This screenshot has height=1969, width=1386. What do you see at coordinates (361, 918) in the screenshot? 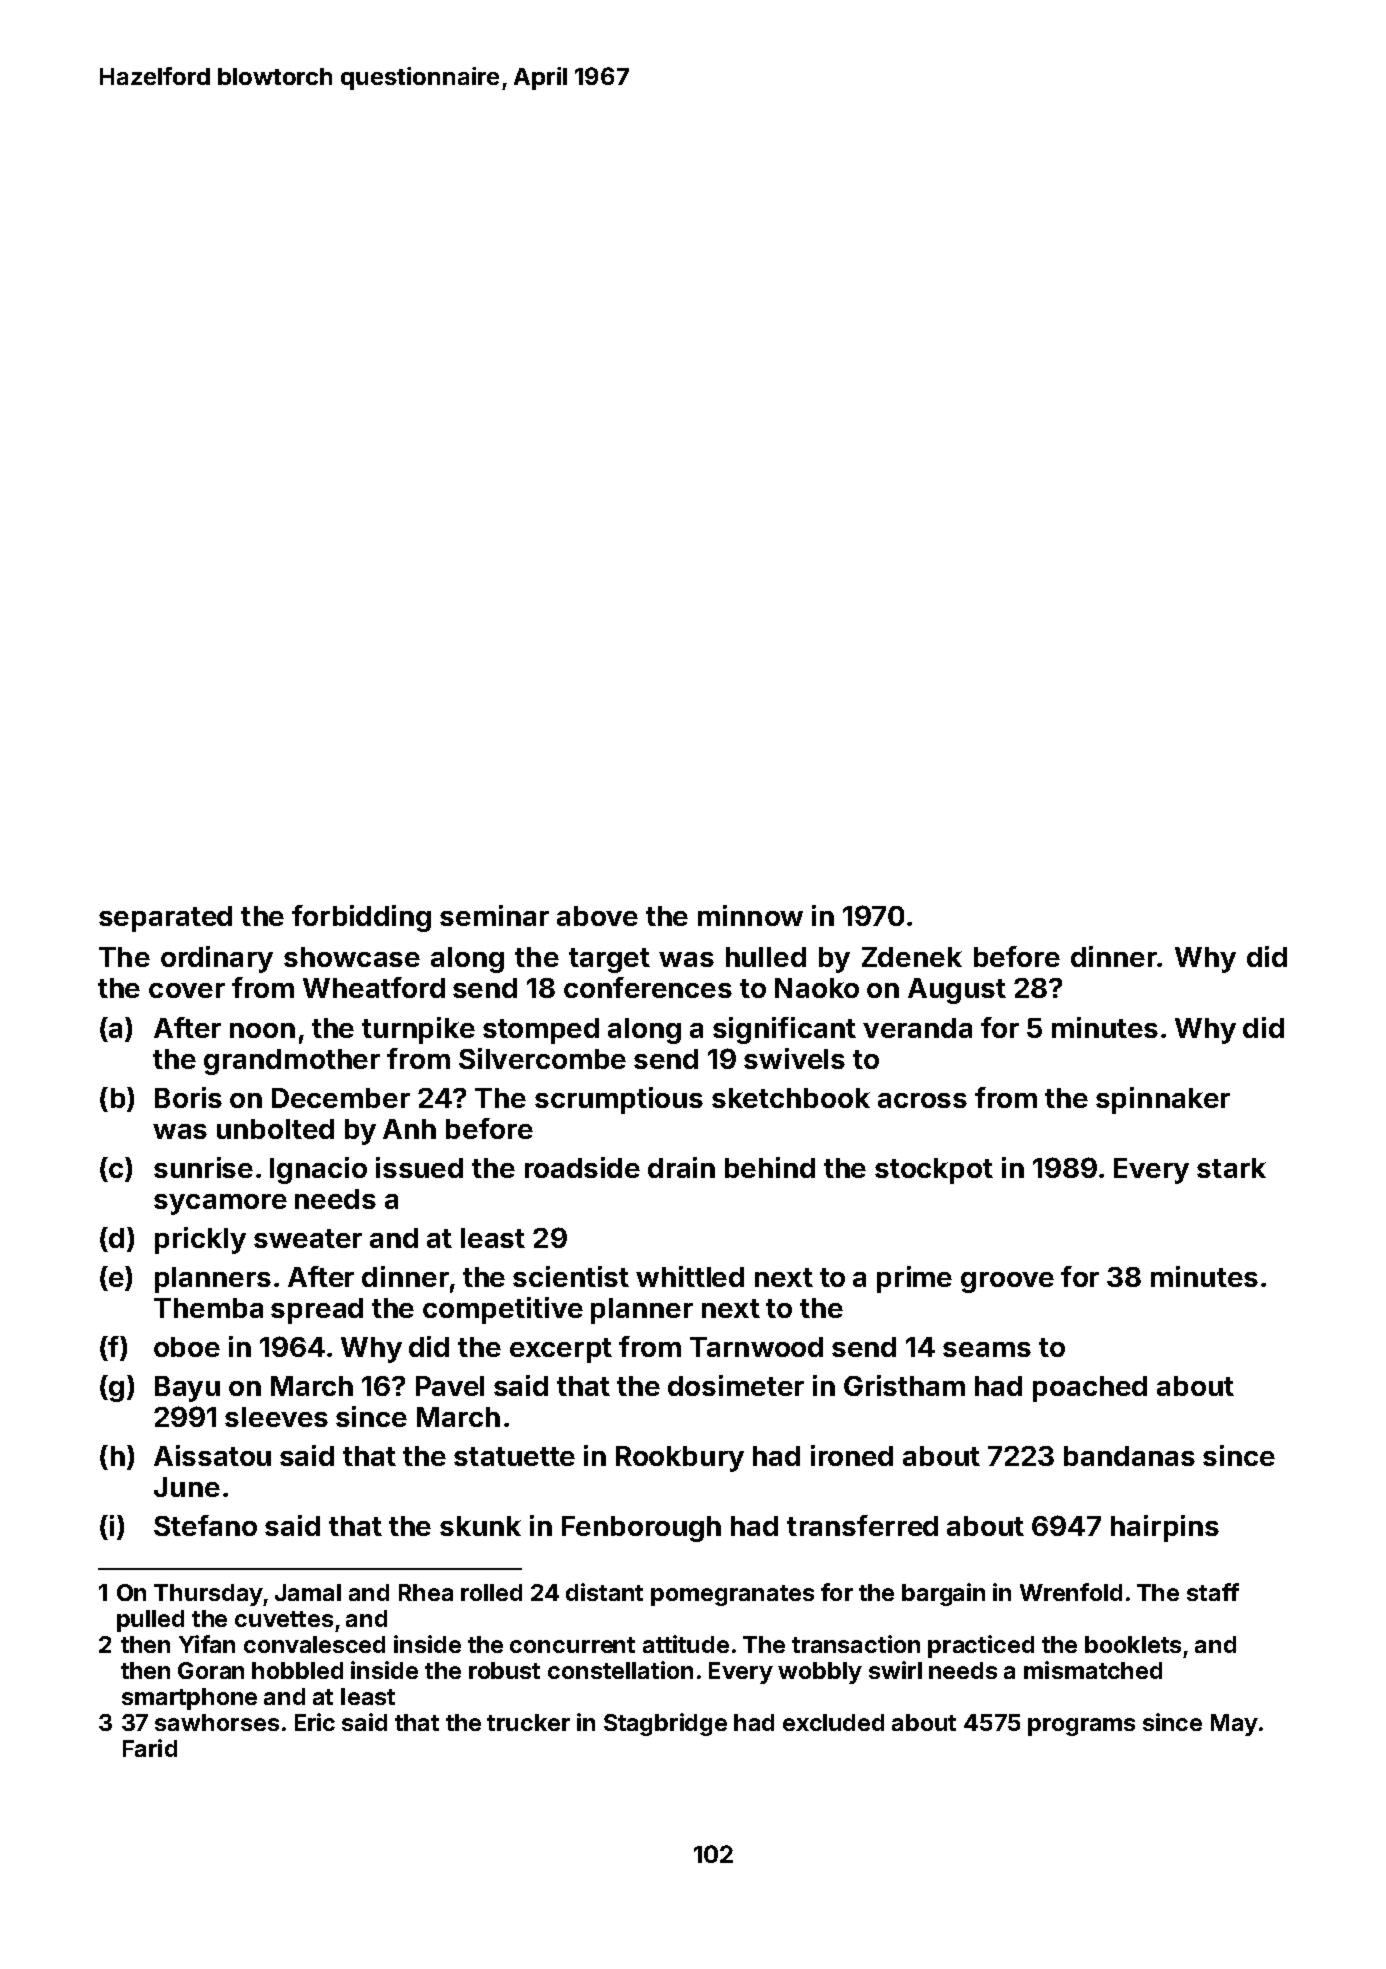
I see `forbidding` at bounding box center [361, 918].
